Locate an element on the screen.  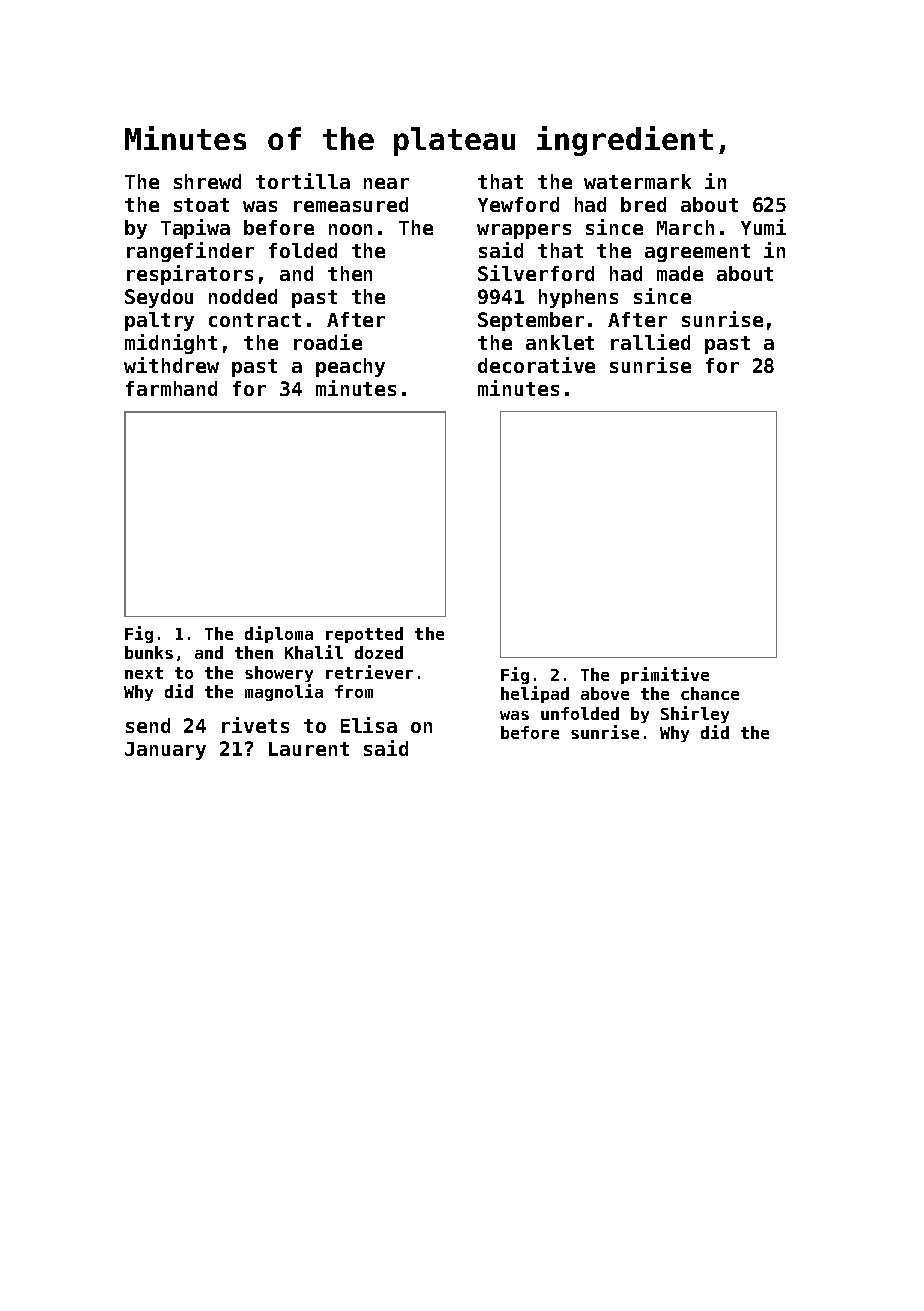
farmhand is located at coordinates (171, 388).
